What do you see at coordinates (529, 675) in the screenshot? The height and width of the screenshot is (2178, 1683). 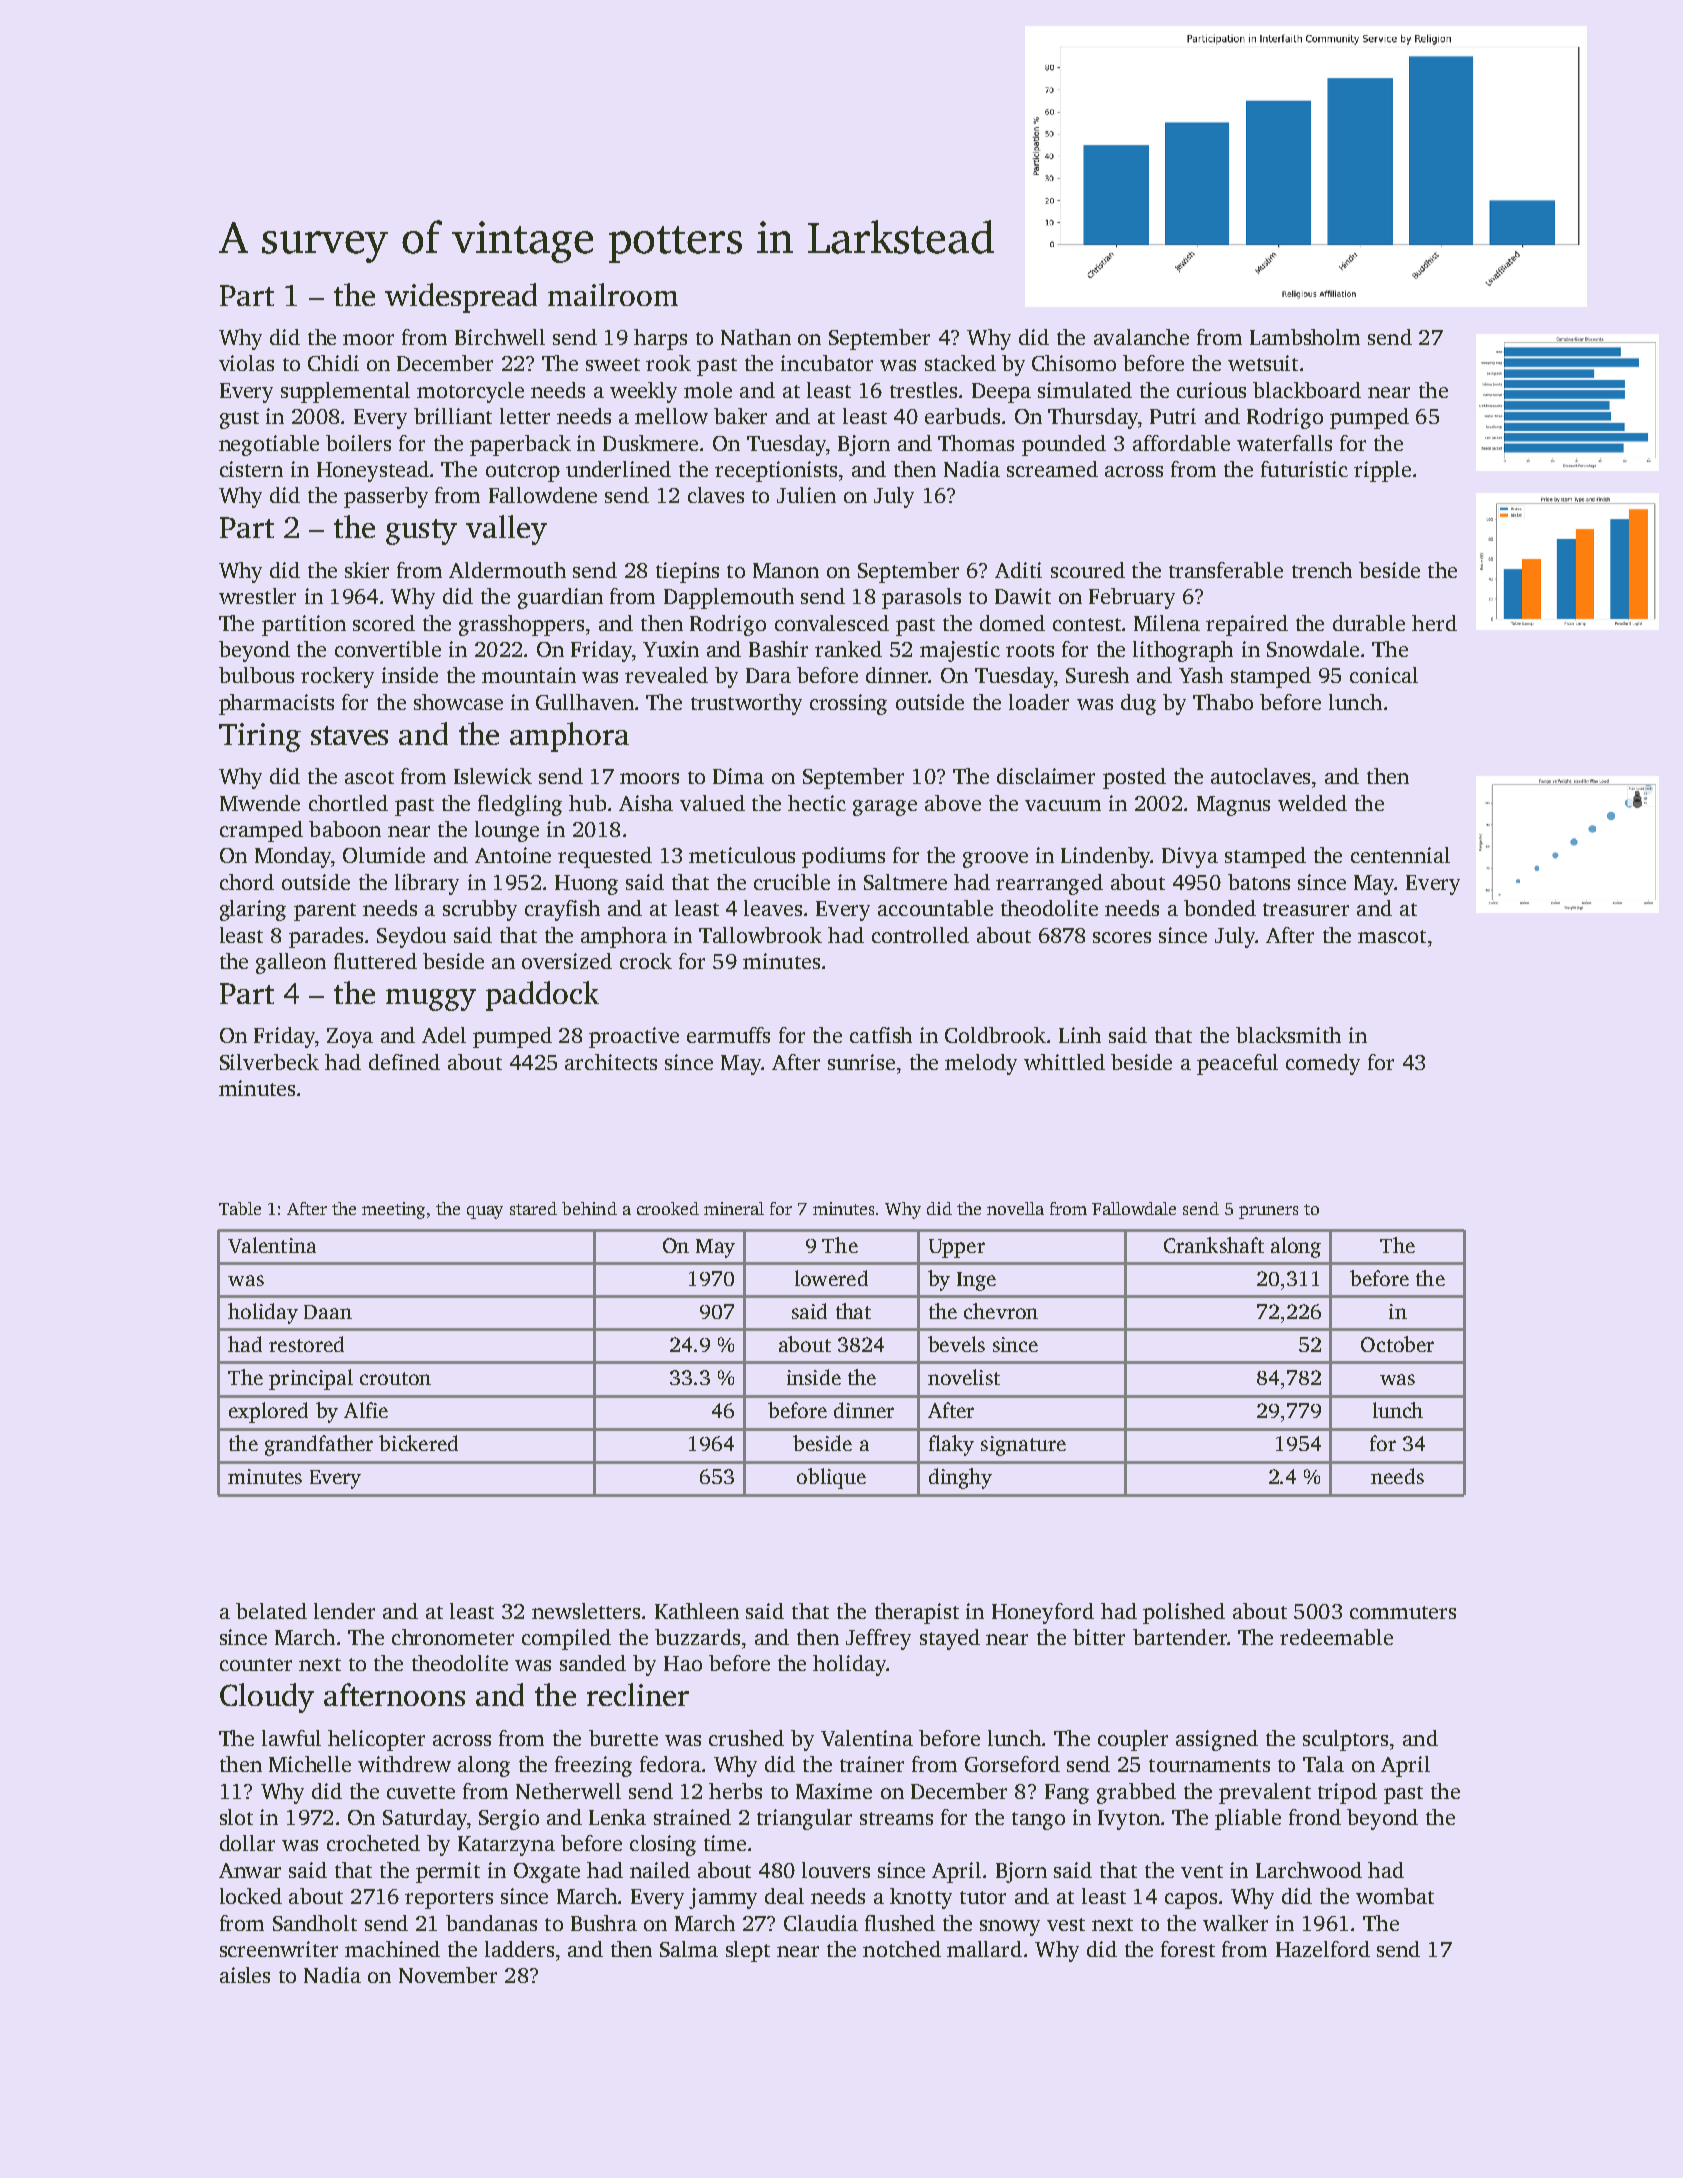 I see `mountain` at bounding box center [529, 675].
